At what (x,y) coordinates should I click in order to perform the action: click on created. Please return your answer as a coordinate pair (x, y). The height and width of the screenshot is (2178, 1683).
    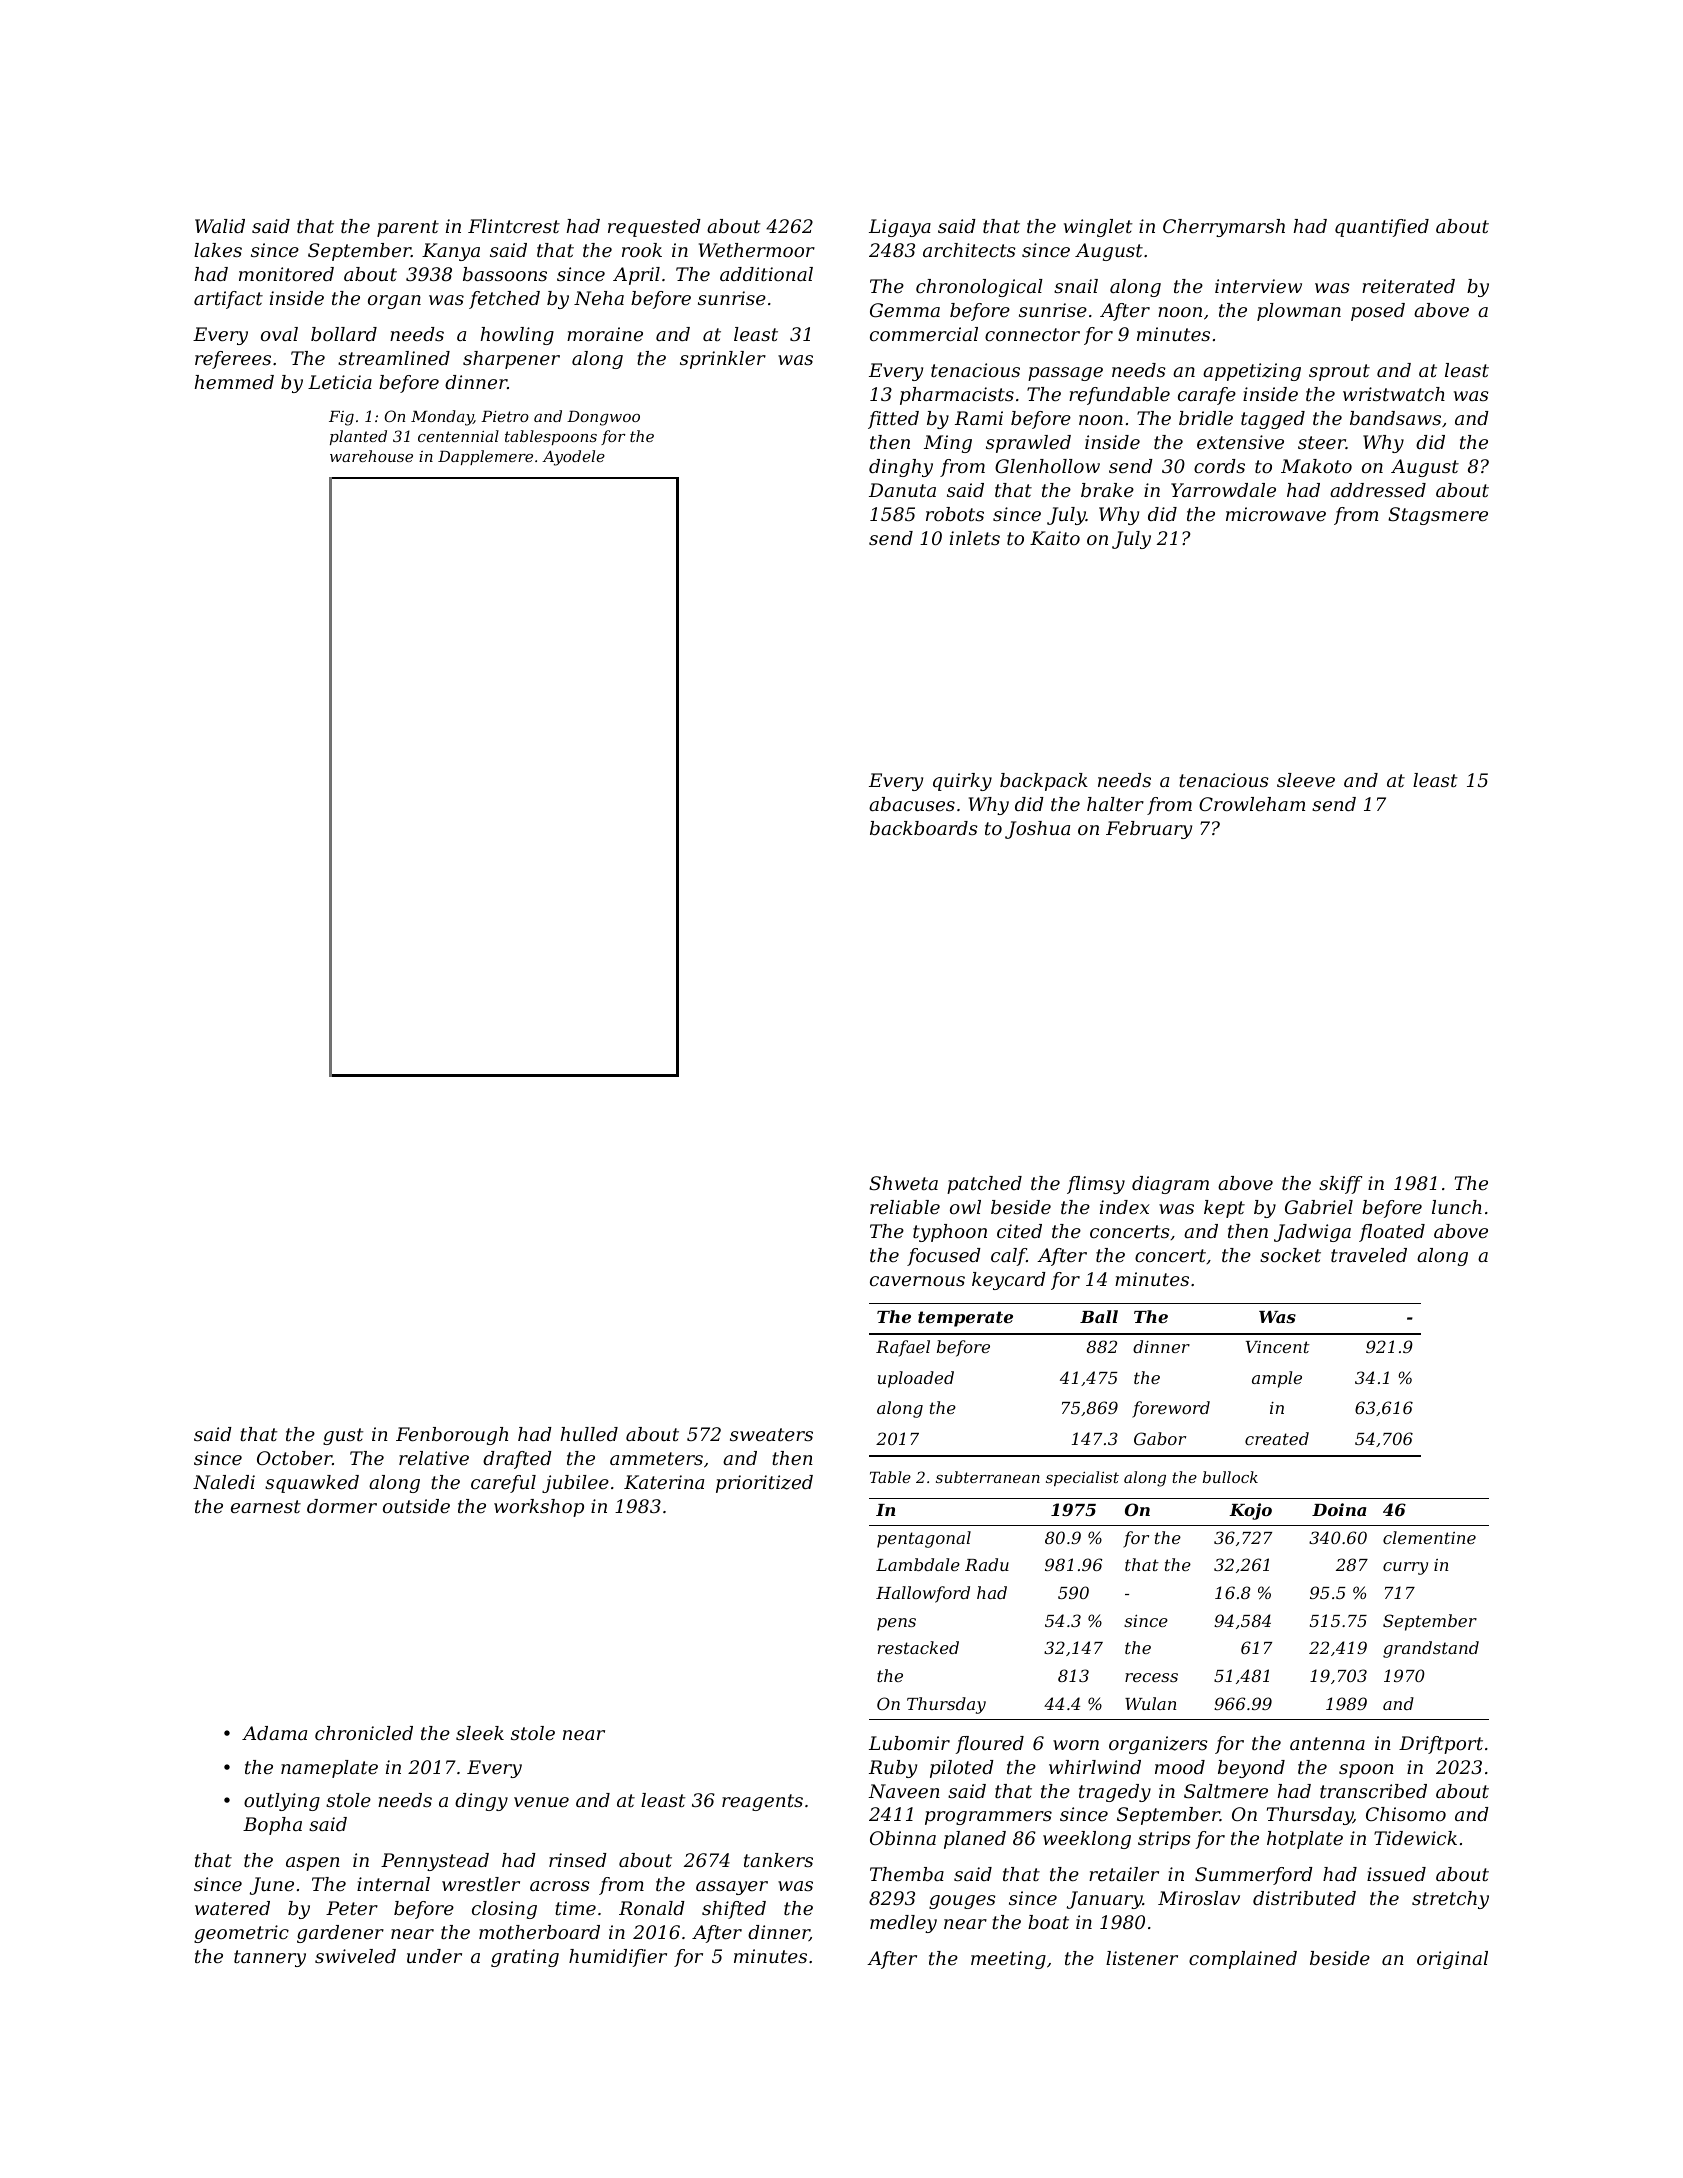
    Looking at the image, I should click on (1277, 1438).
